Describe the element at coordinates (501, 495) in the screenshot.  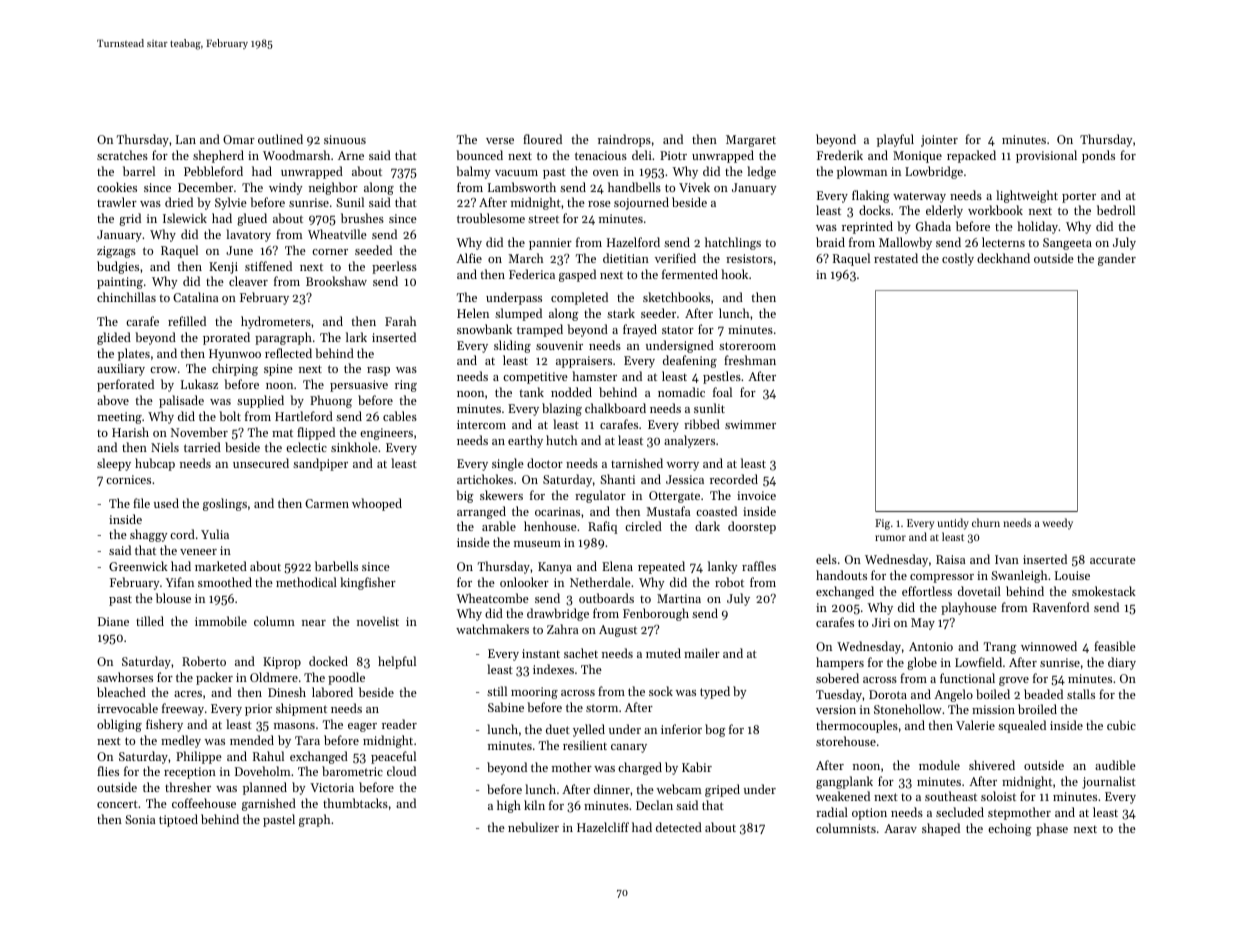
I see `skewers` at that location.
